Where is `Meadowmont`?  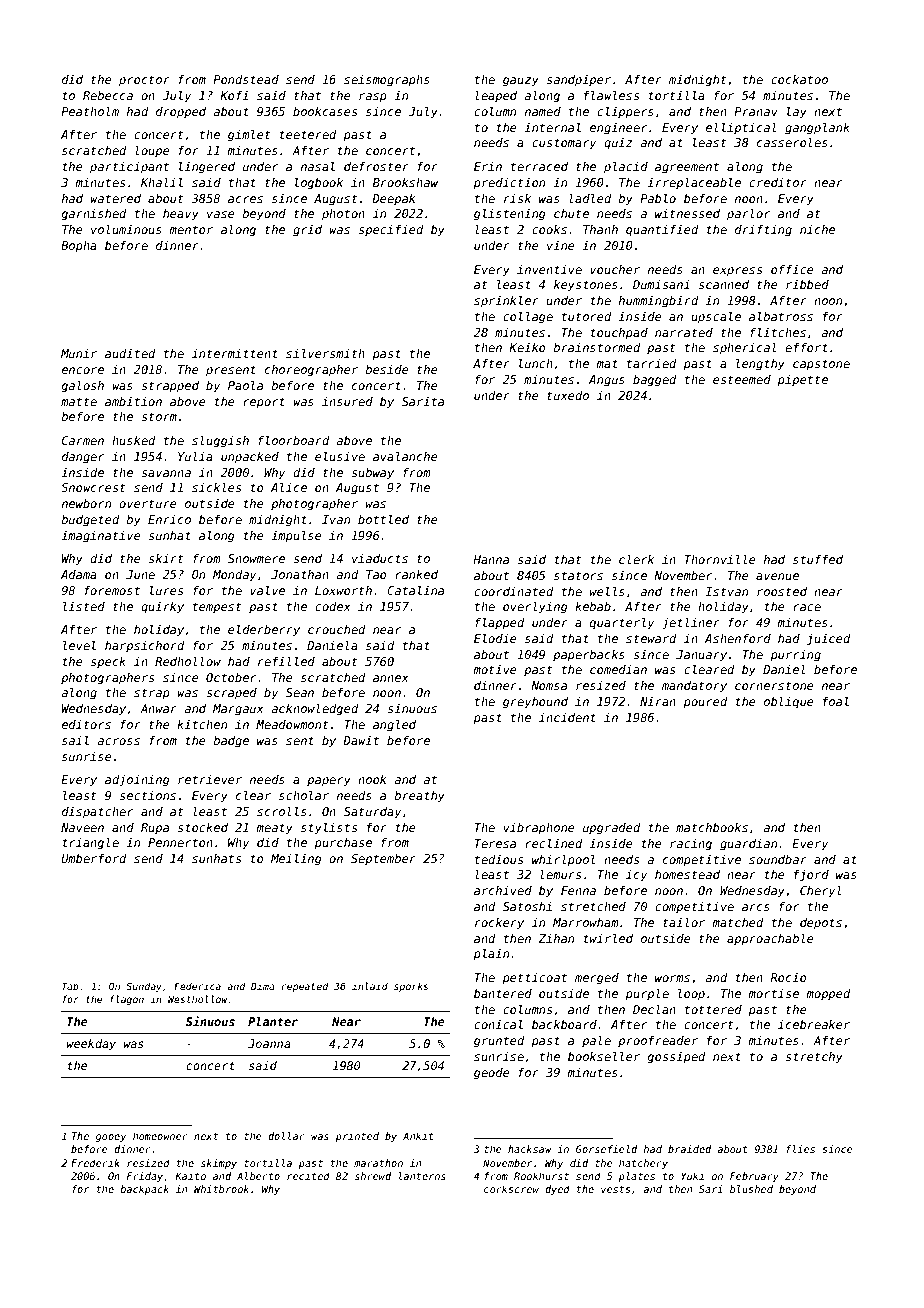 Meadowmont is located at coordinates (292, 724).
